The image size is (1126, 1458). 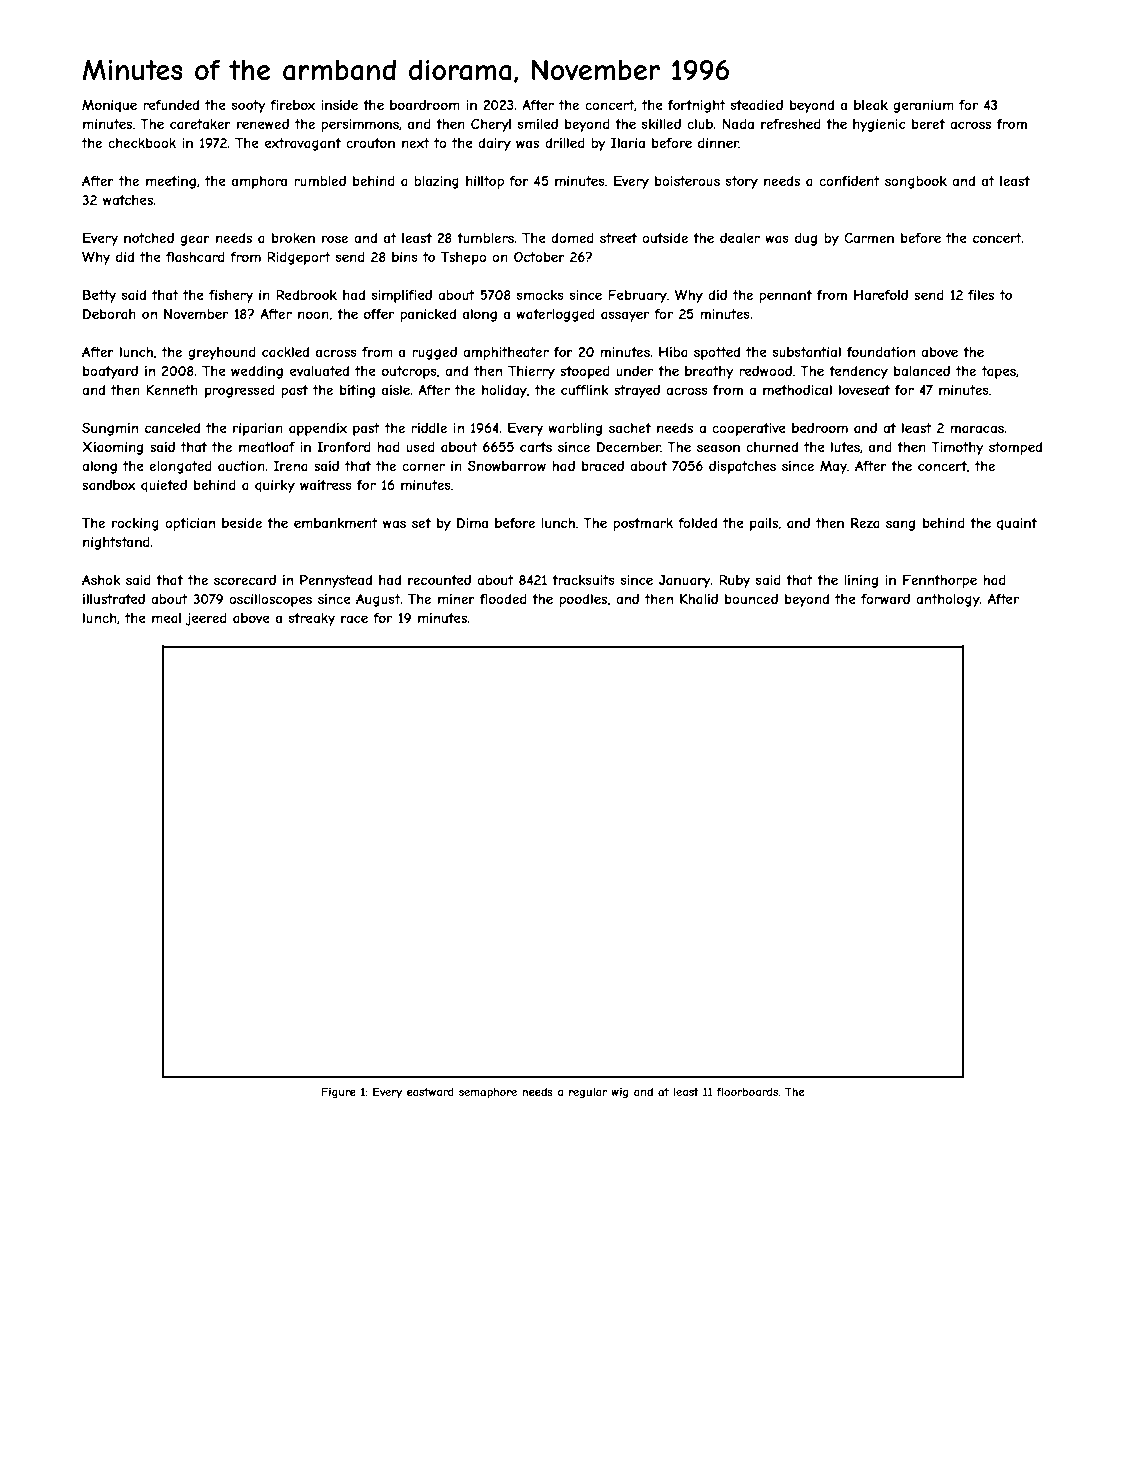 I want to click on boardroom, so click(x=425, y=105).
